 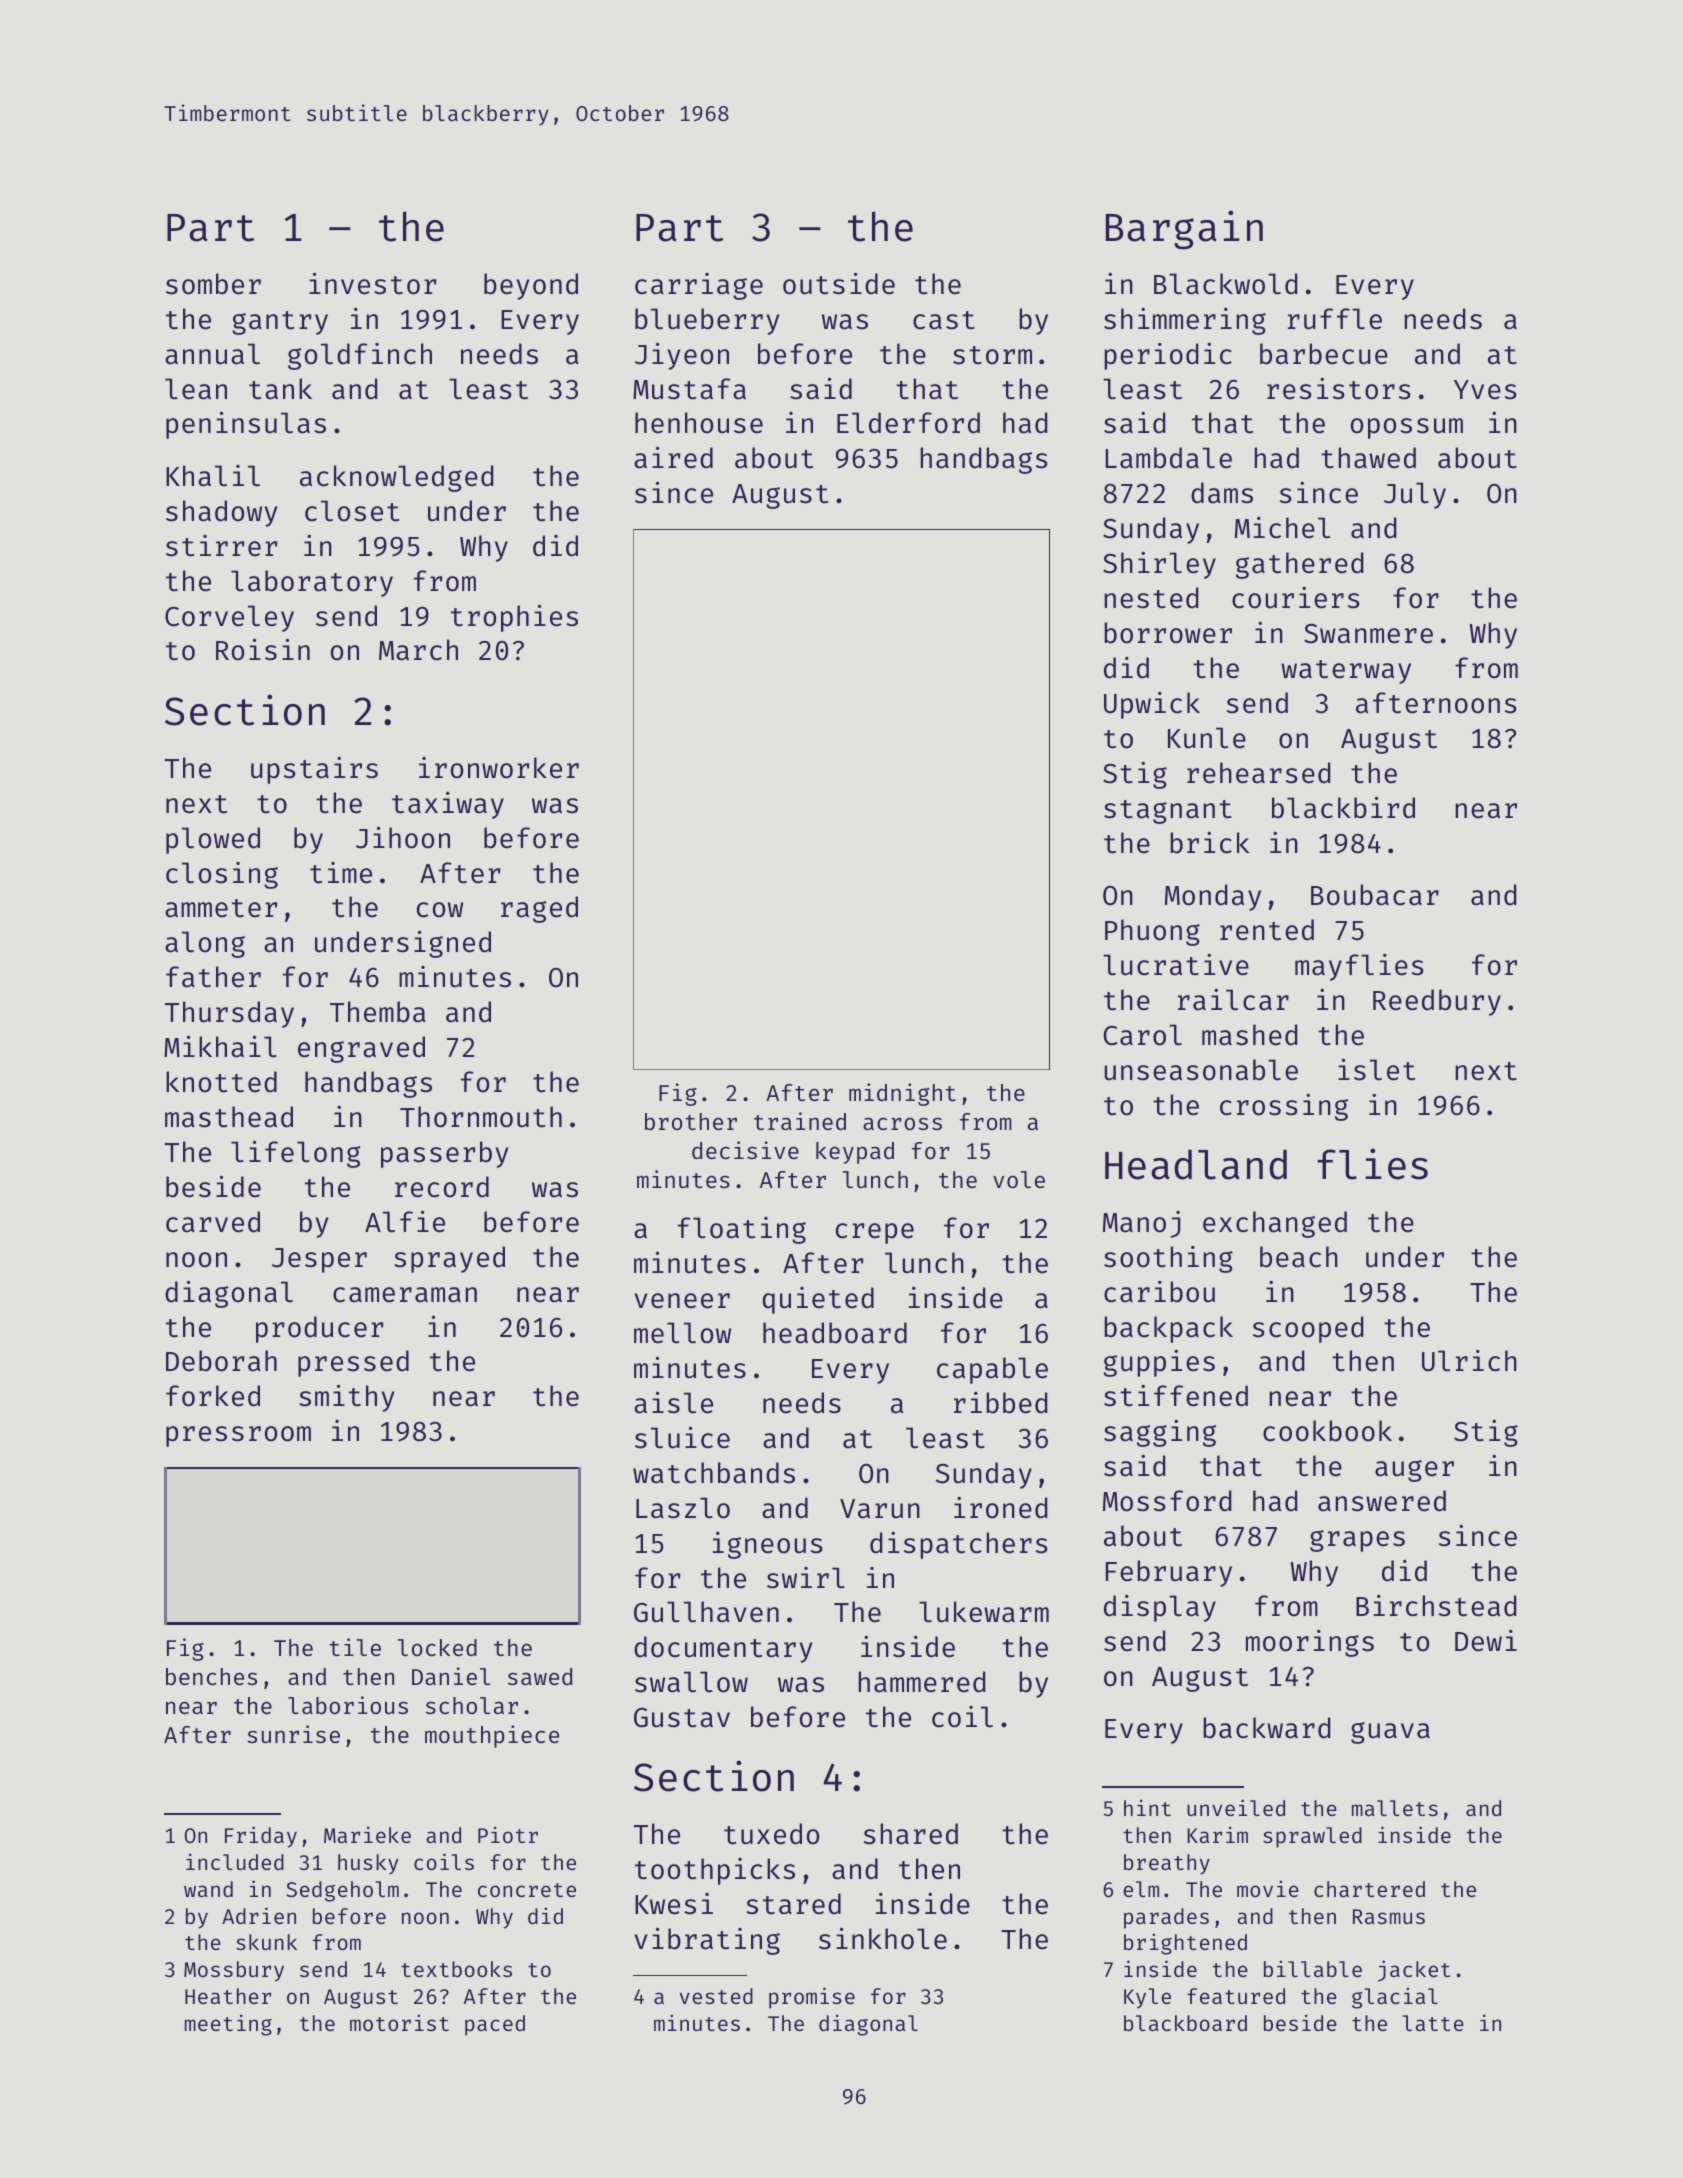 I want to click on Bargain, so click(x=1184, y=230).
